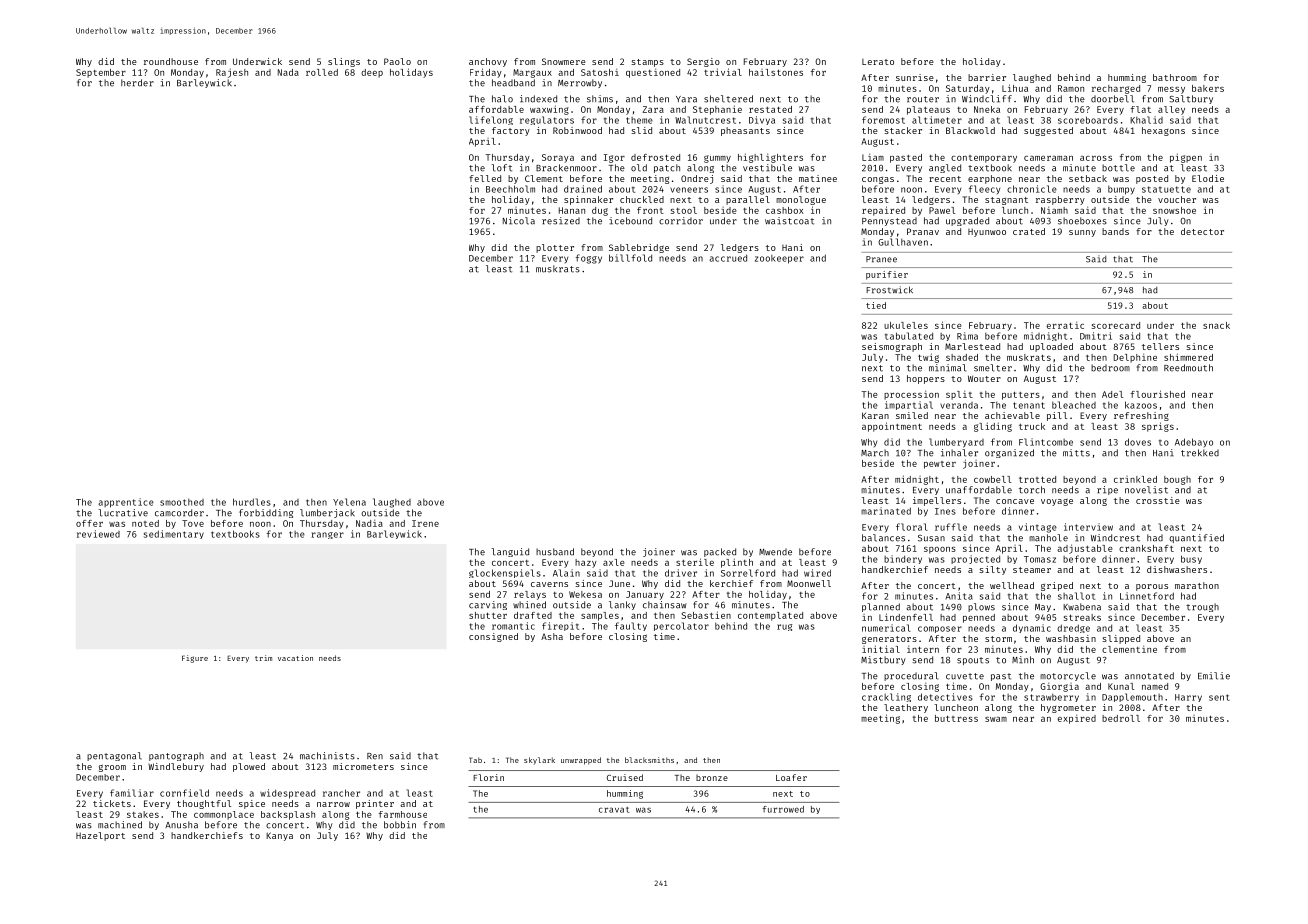 This image has height=924, width=1308. Describe the element at coordinates (252, 502) in the image. I see `hurdles` at that location.
